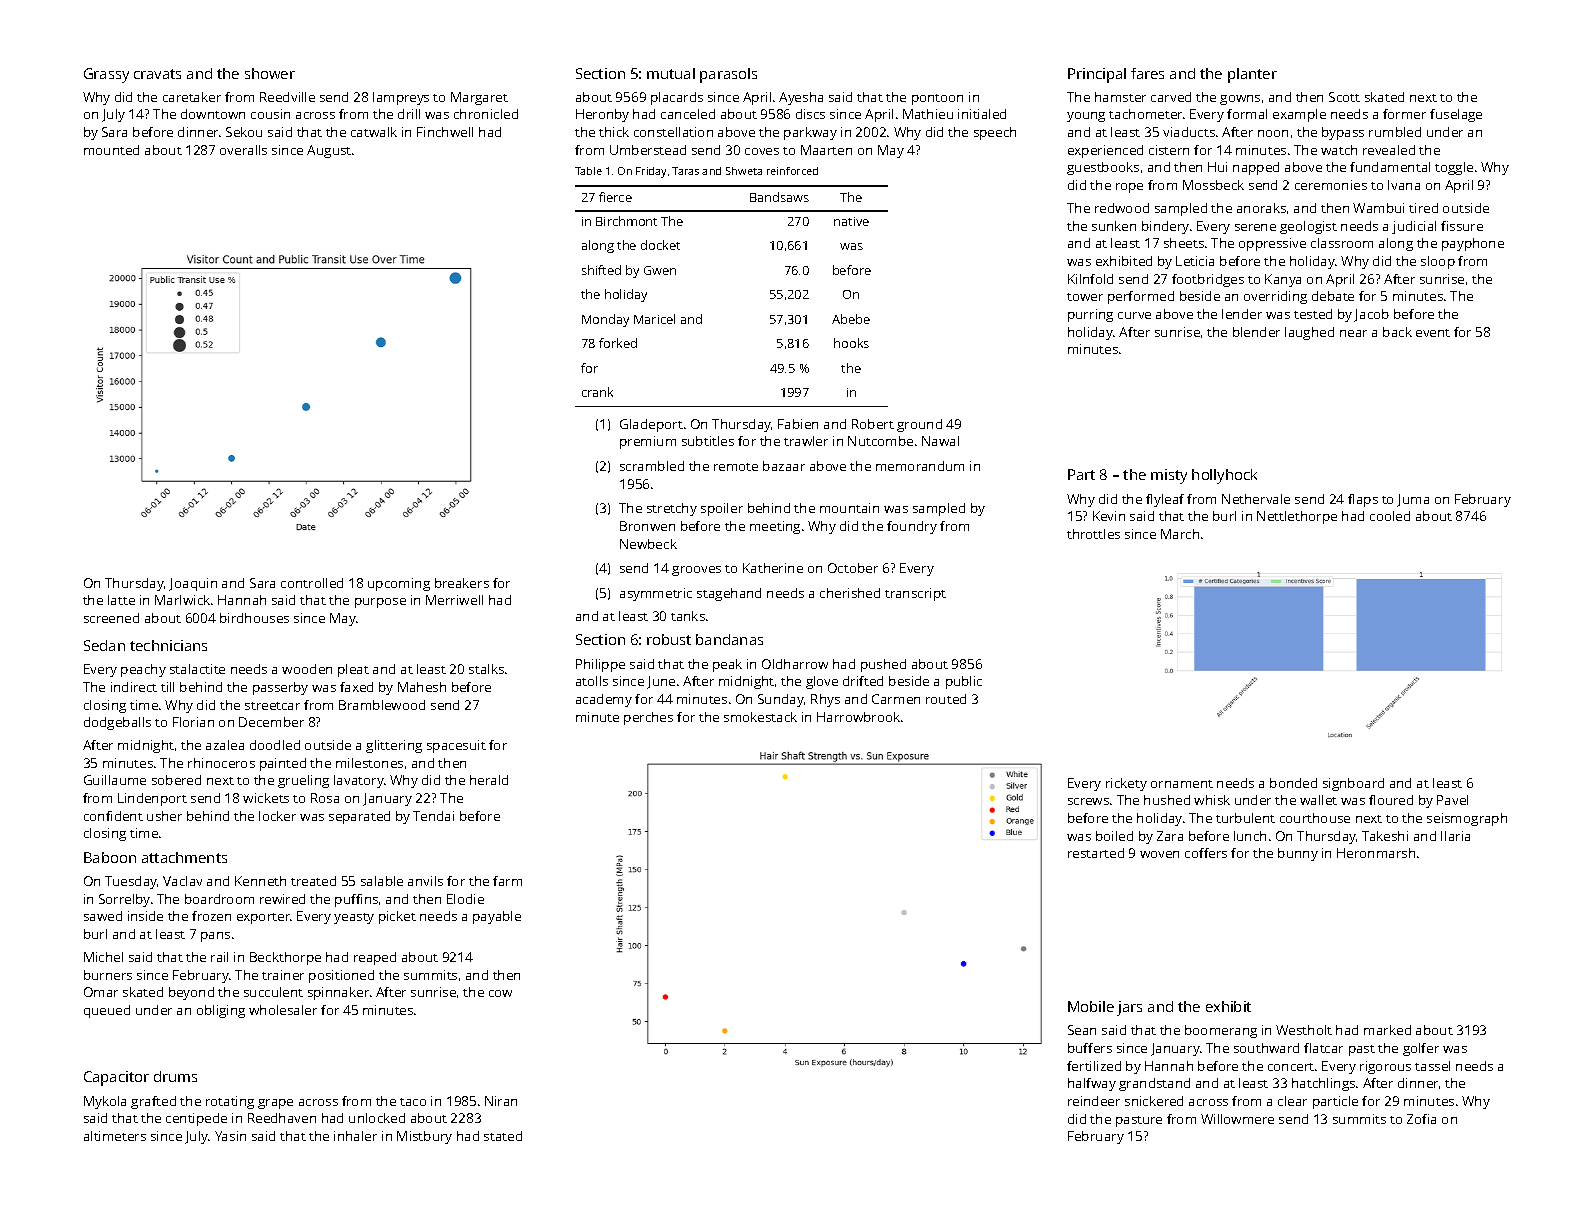 The height and width of the image is (1232, 1594). What do you see at coordinates (244, 132) in the image?
I see `Sekou` at bounding box center [244, 132].
